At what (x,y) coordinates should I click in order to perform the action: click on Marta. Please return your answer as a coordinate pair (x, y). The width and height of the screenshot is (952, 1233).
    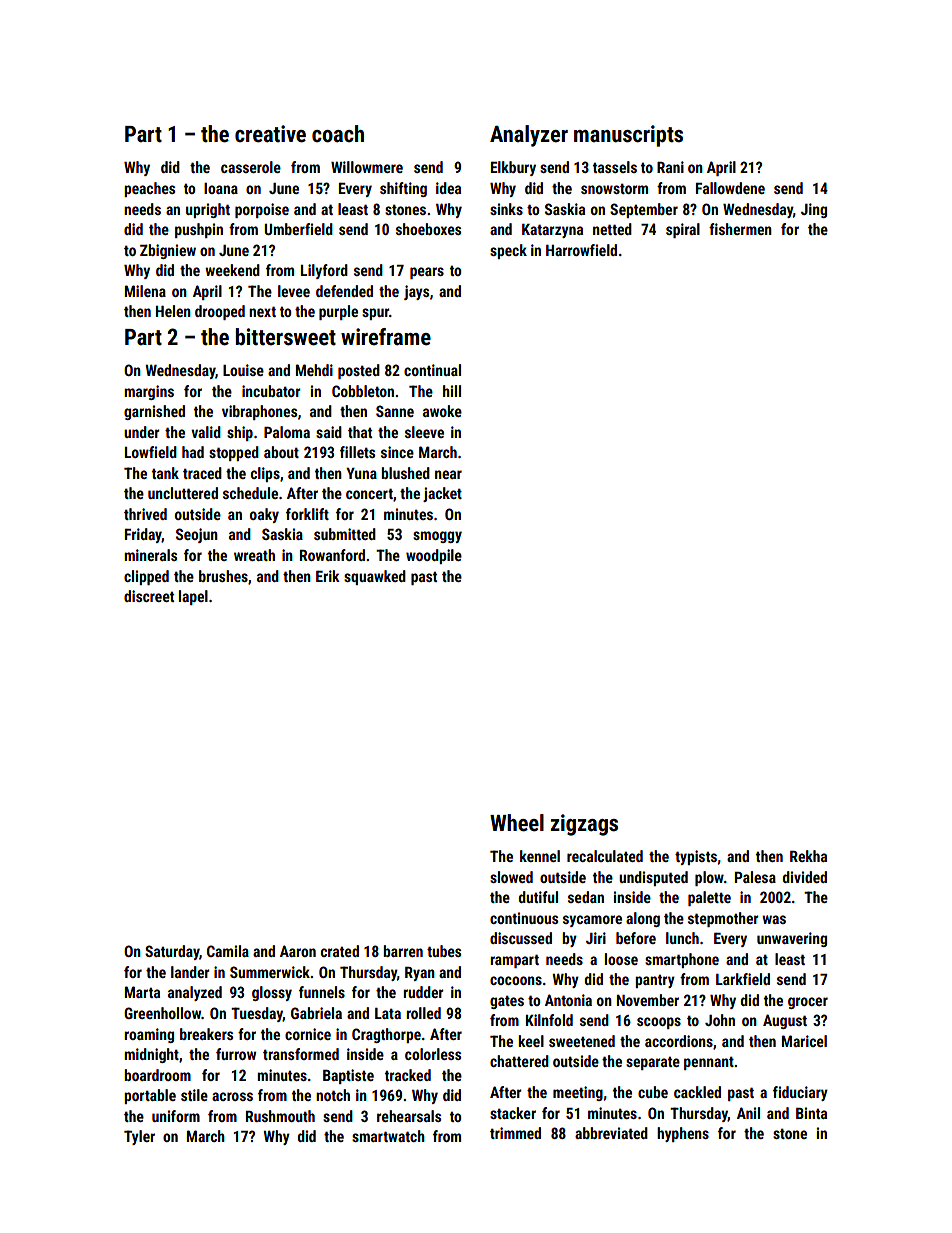
    Looking at the image, I should click on (142, 992).
